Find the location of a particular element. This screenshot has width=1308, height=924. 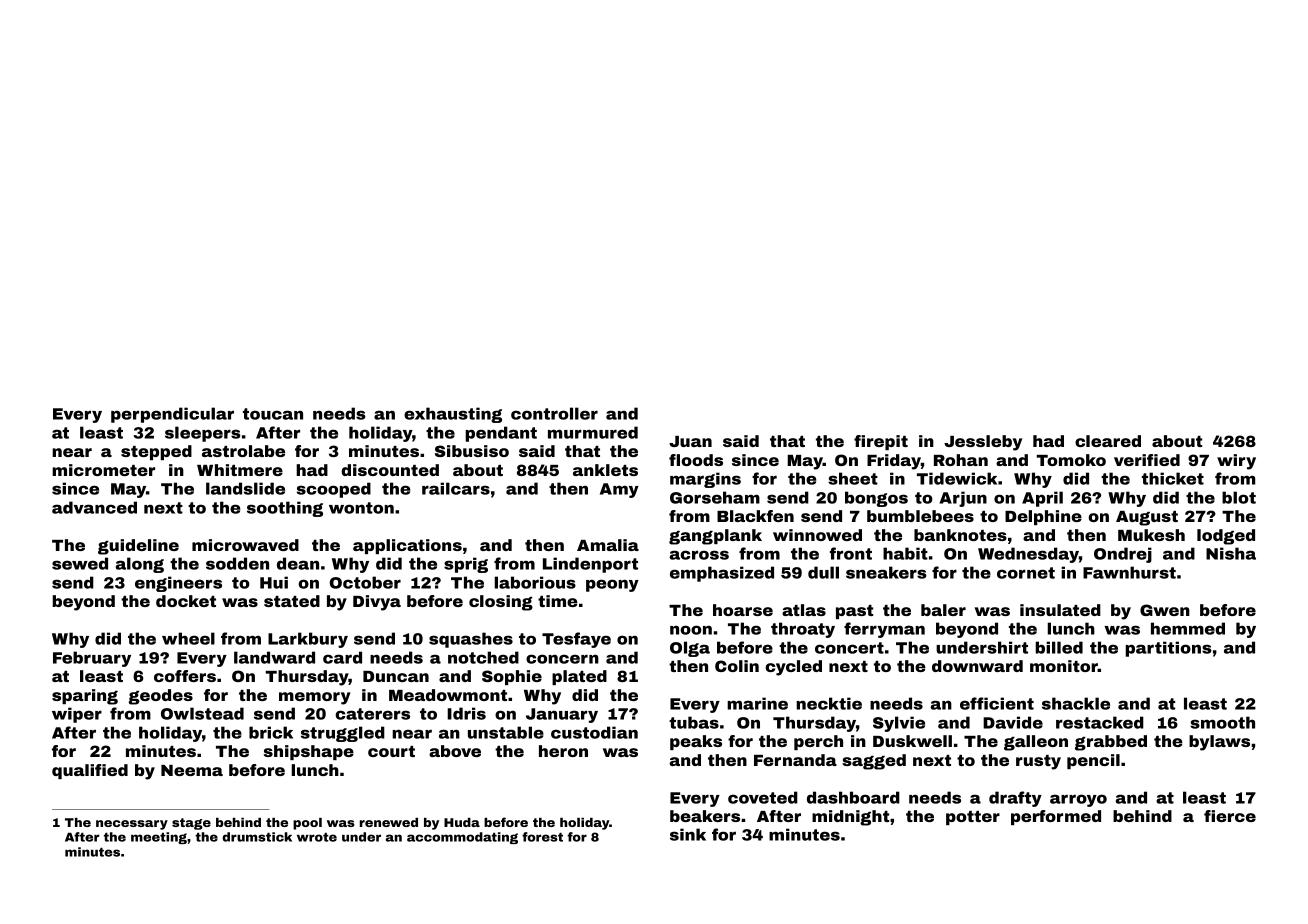

smooth is located at coordinates (1222, 722).
